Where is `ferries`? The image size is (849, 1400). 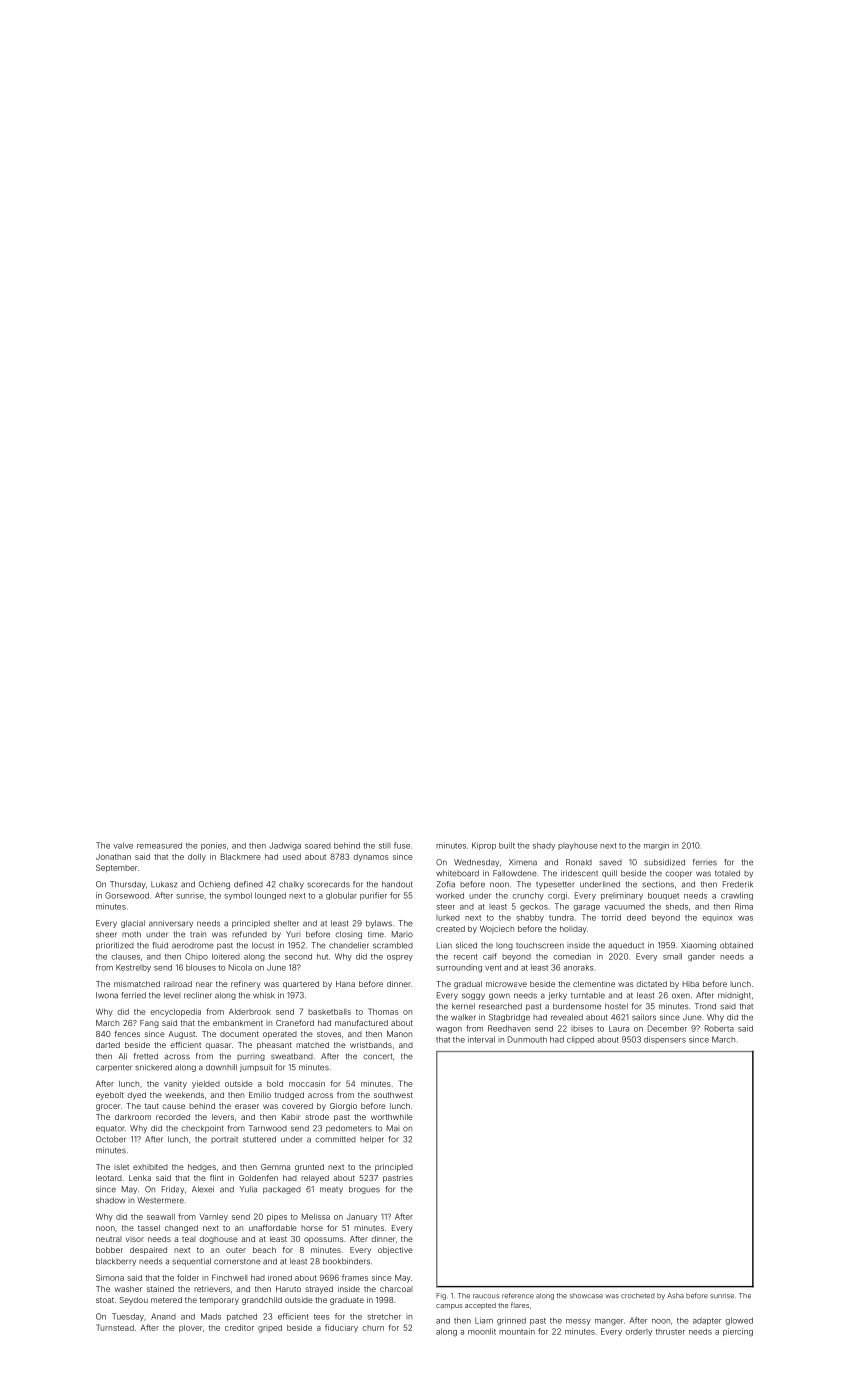 ferries is located at coordinates (705, 862).
